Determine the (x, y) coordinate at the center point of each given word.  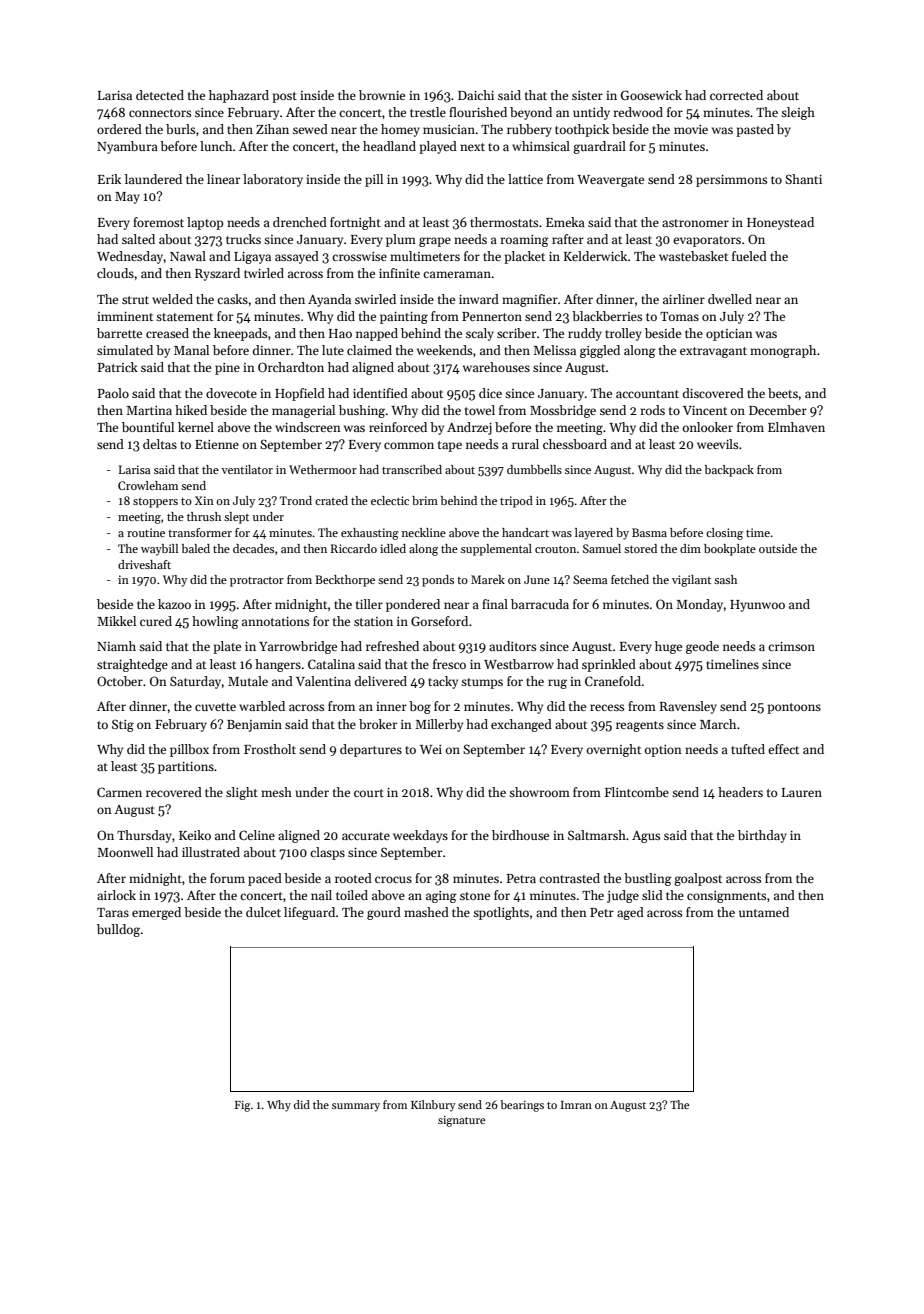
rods (652, 410)
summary (356, 1107)
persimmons (731, 181)
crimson (791, 646)
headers (740, 792)
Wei (431, 749)
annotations (275, 621)
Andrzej (469, 428)
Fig (242, 1106)
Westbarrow (519, 664)
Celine (257, 835)
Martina (149, 410)
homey (400, 130)
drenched (300, 222)
